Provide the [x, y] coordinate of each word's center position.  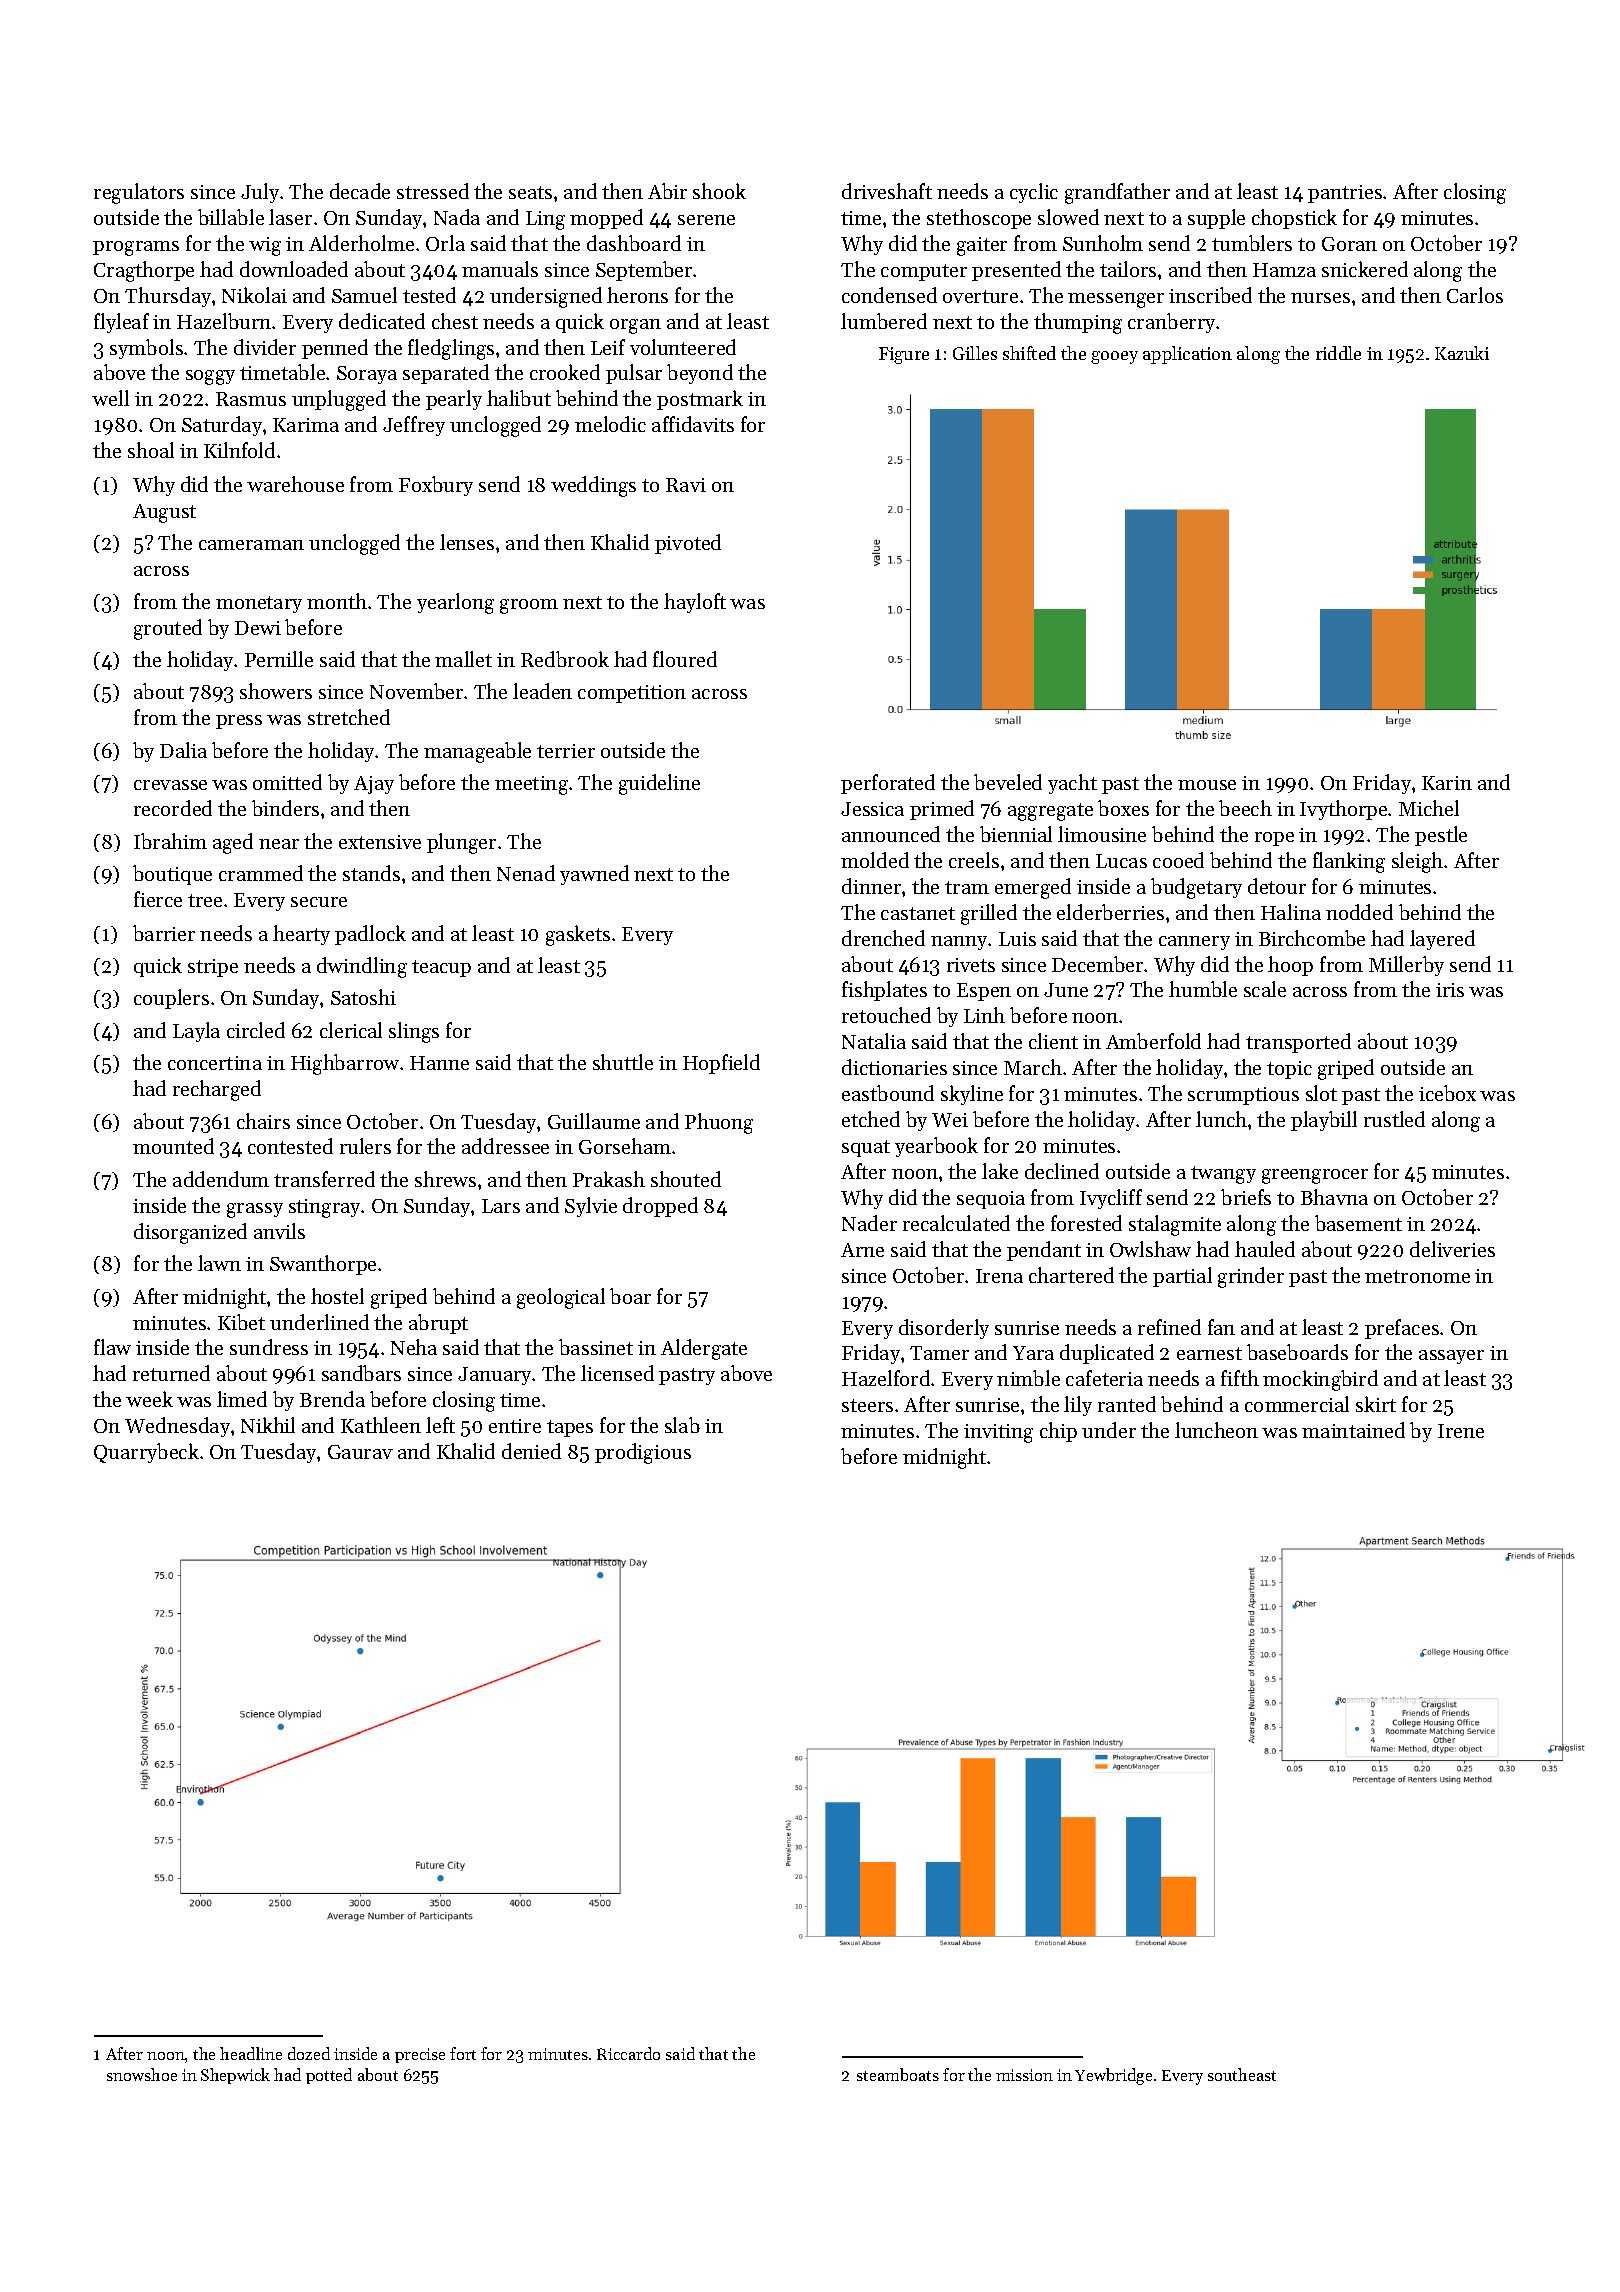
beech [1245, 808]
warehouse [295, 484]
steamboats [898, 2074]
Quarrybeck [146, 1453]
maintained [1353, 1430]
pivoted [688, 544]
